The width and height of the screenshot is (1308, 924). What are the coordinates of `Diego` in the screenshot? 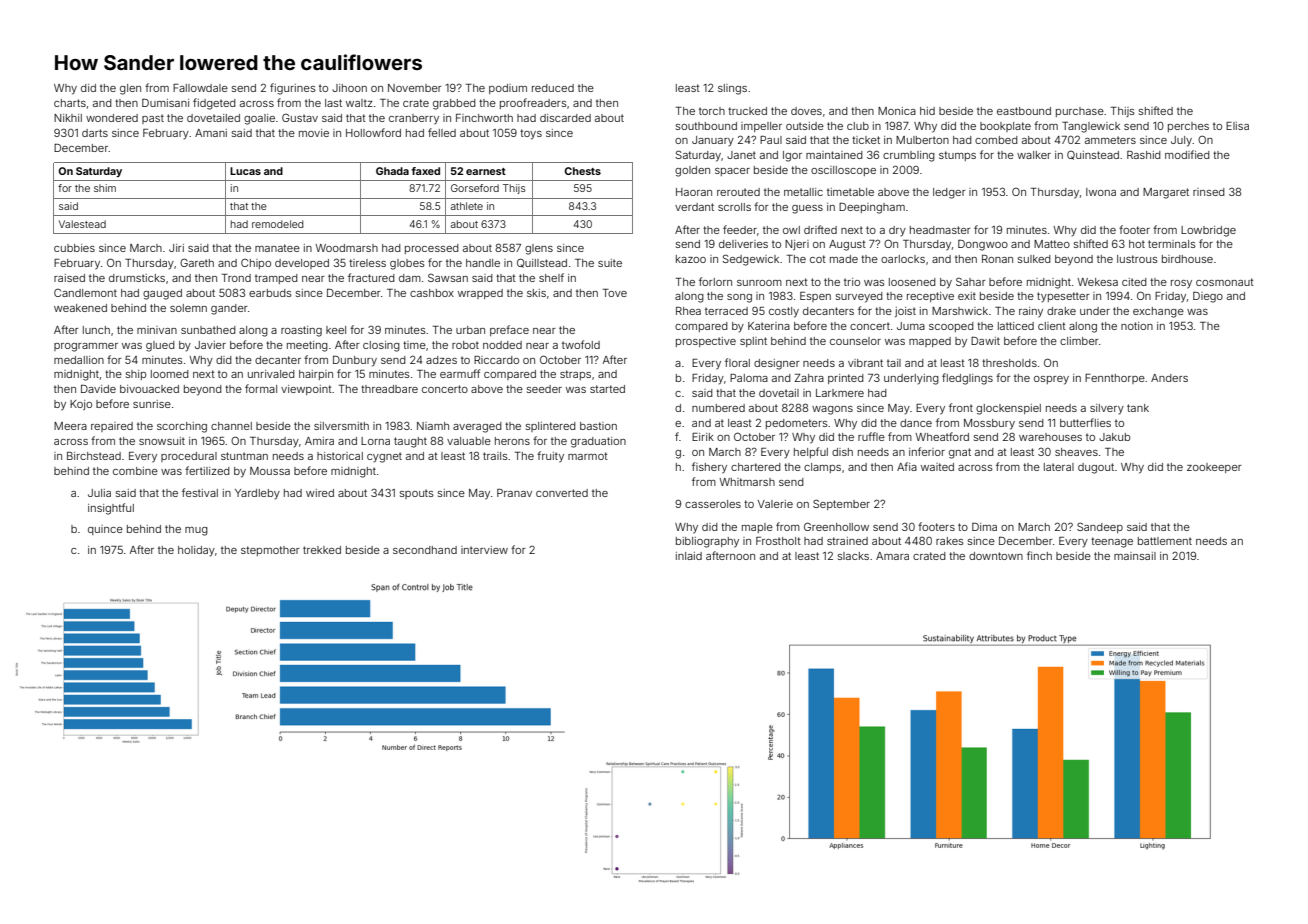 It's located at (1208, 297).
